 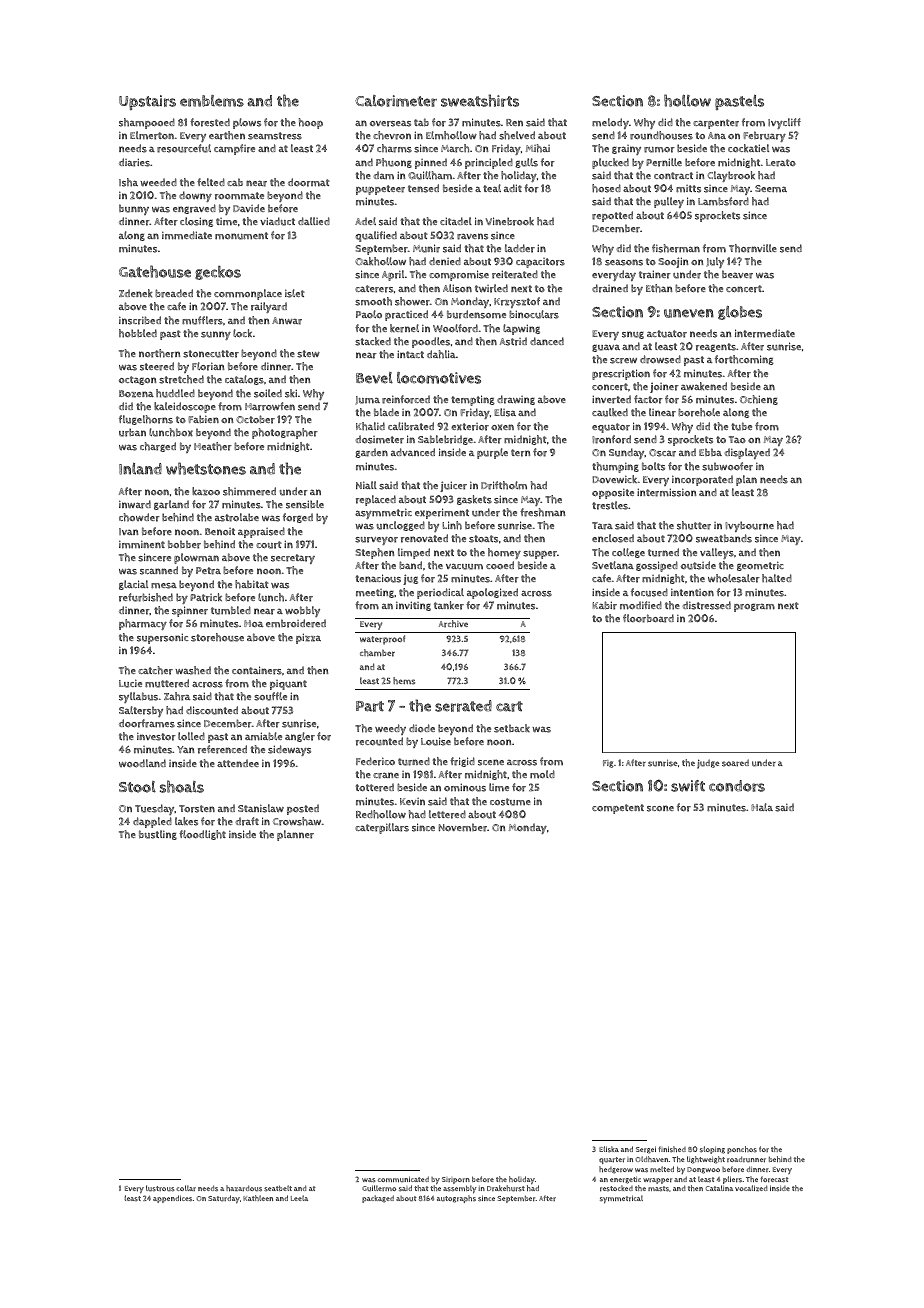 I want to click on pulley, so click(x=669, y=202).
